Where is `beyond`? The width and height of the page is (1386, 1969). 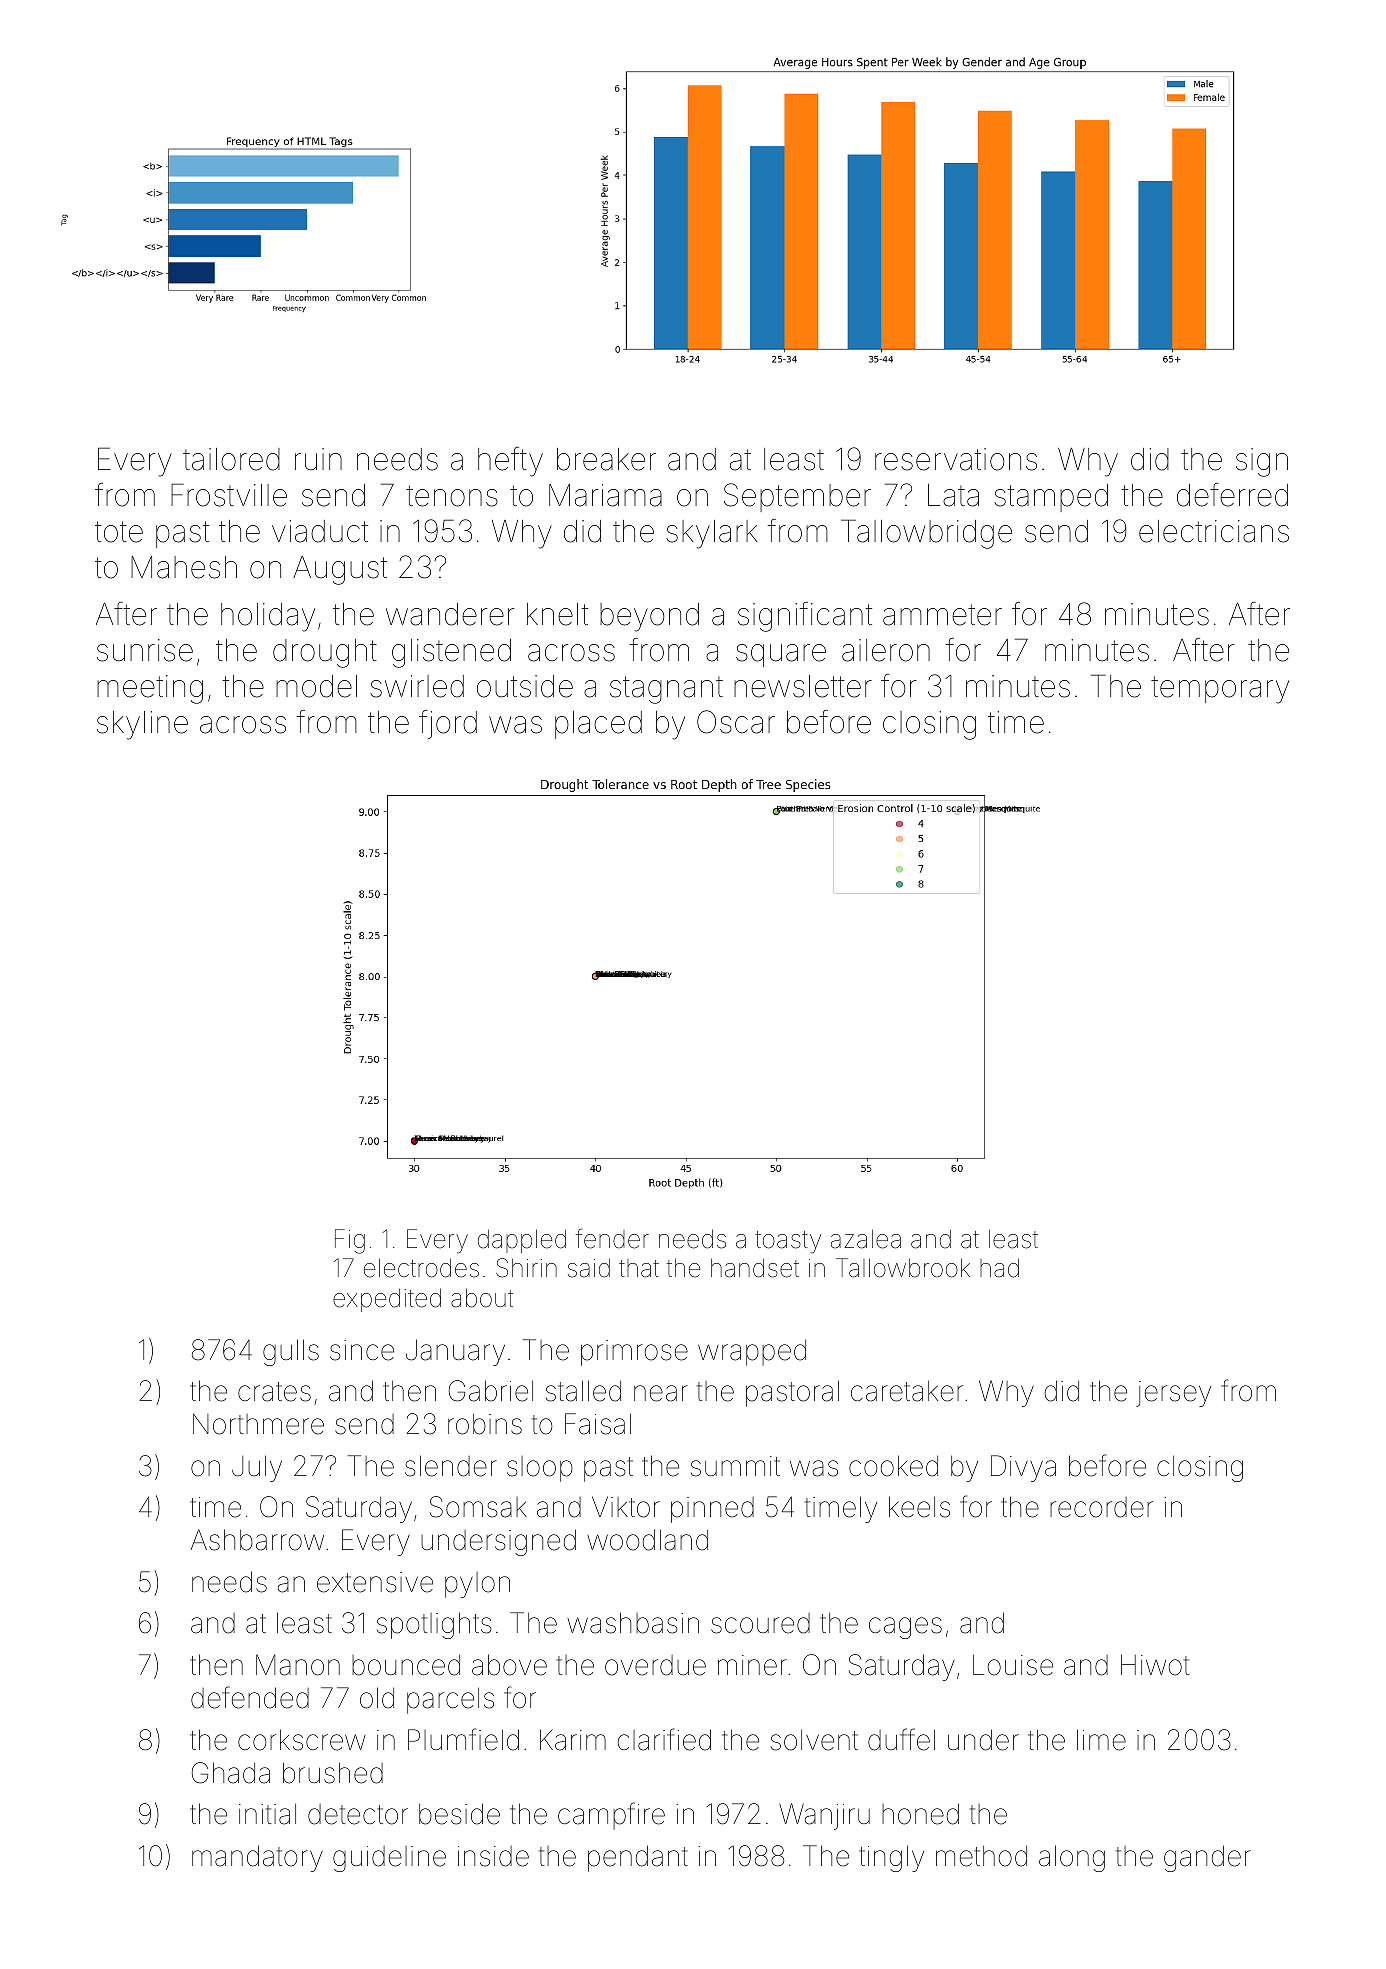 beyond is located at coordinates (649, 617).
